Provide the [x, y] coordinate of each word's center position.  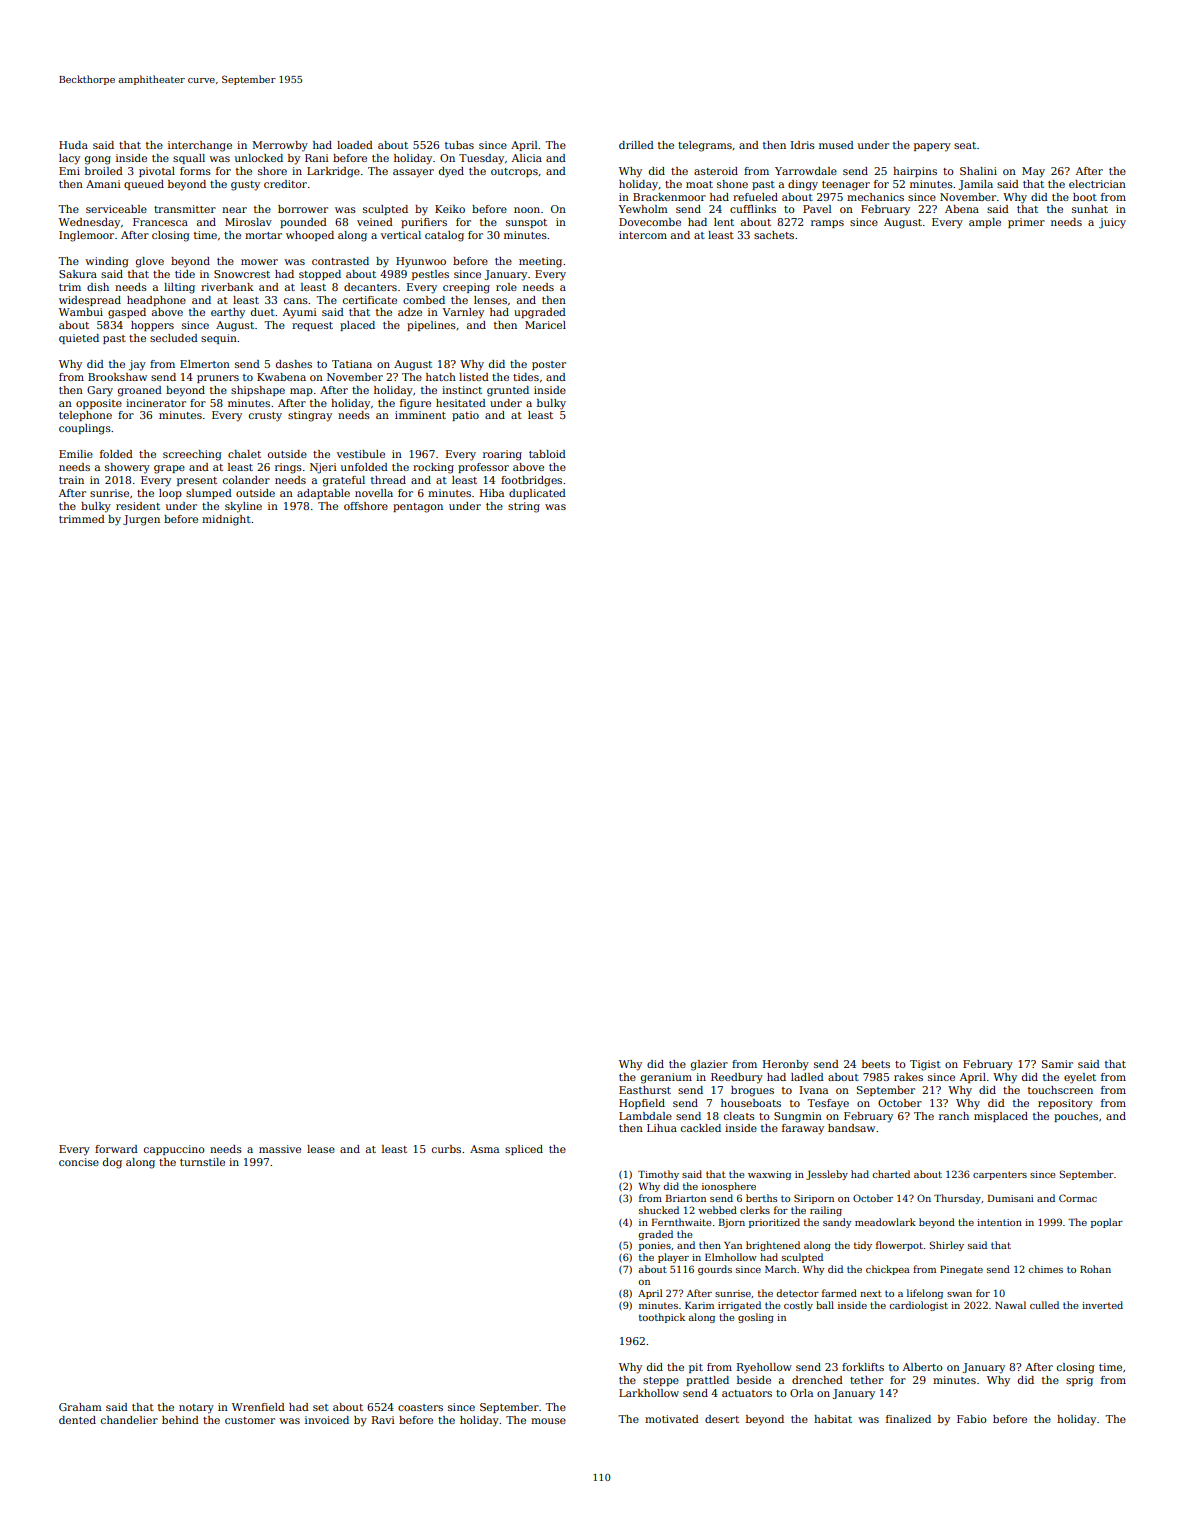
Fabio [972, 1419]
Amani [103, 184]
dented [77, 1420]
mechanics [875, 197]
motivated [672, 1419]
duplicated [537, 494]
